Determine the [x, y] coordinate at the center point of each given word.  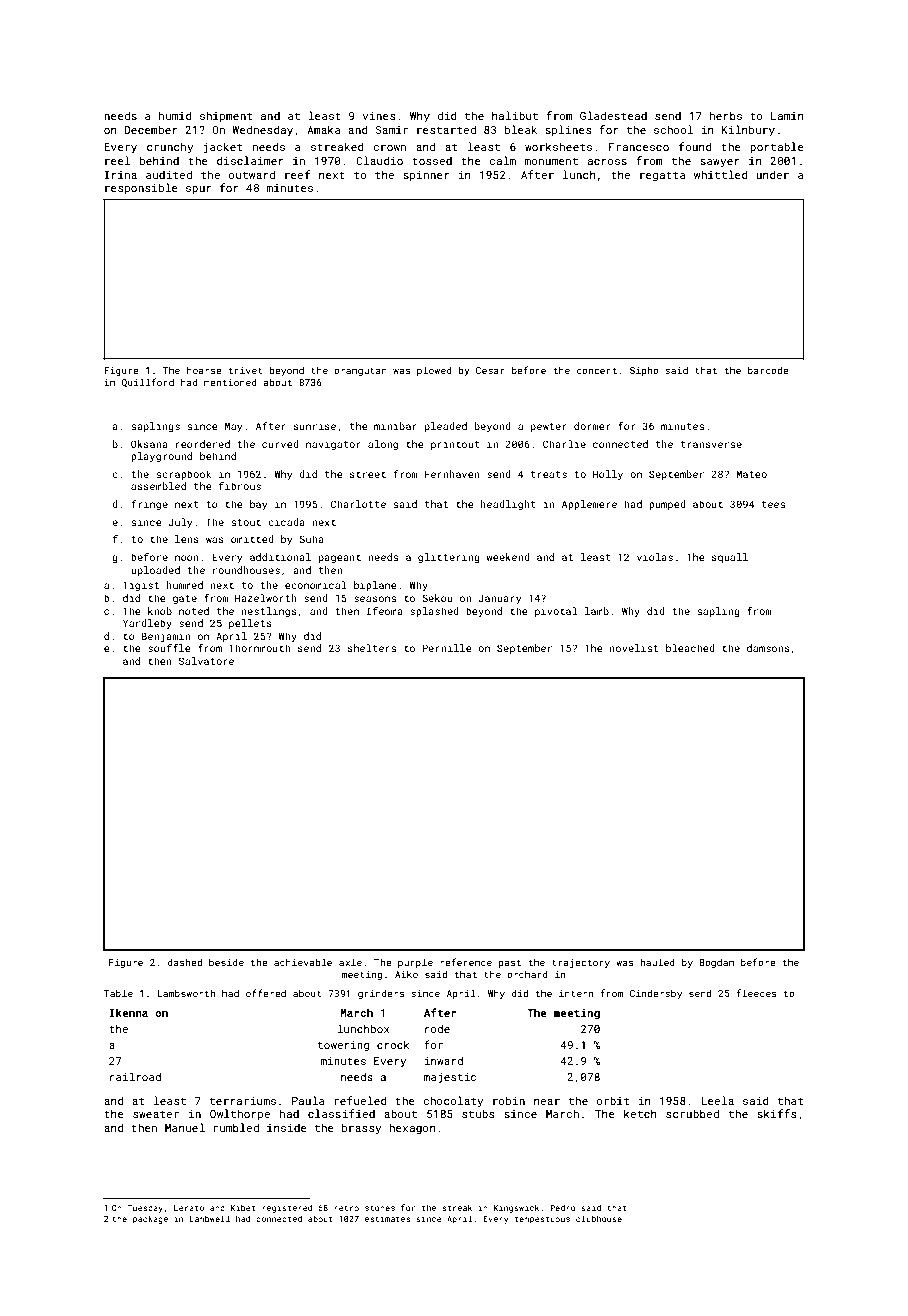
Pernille [447, 648]
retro [346, 1208]
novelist [634, 648]
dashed [185, 962]
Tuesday [145, 1209]
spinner [426, 176]
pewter [549, 427]
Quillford [147, 382]
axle [350, 962]
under [772, 174]
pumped [667, 505]
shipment [226, 116]
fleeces [756, 993]
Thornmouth [259, 648]
